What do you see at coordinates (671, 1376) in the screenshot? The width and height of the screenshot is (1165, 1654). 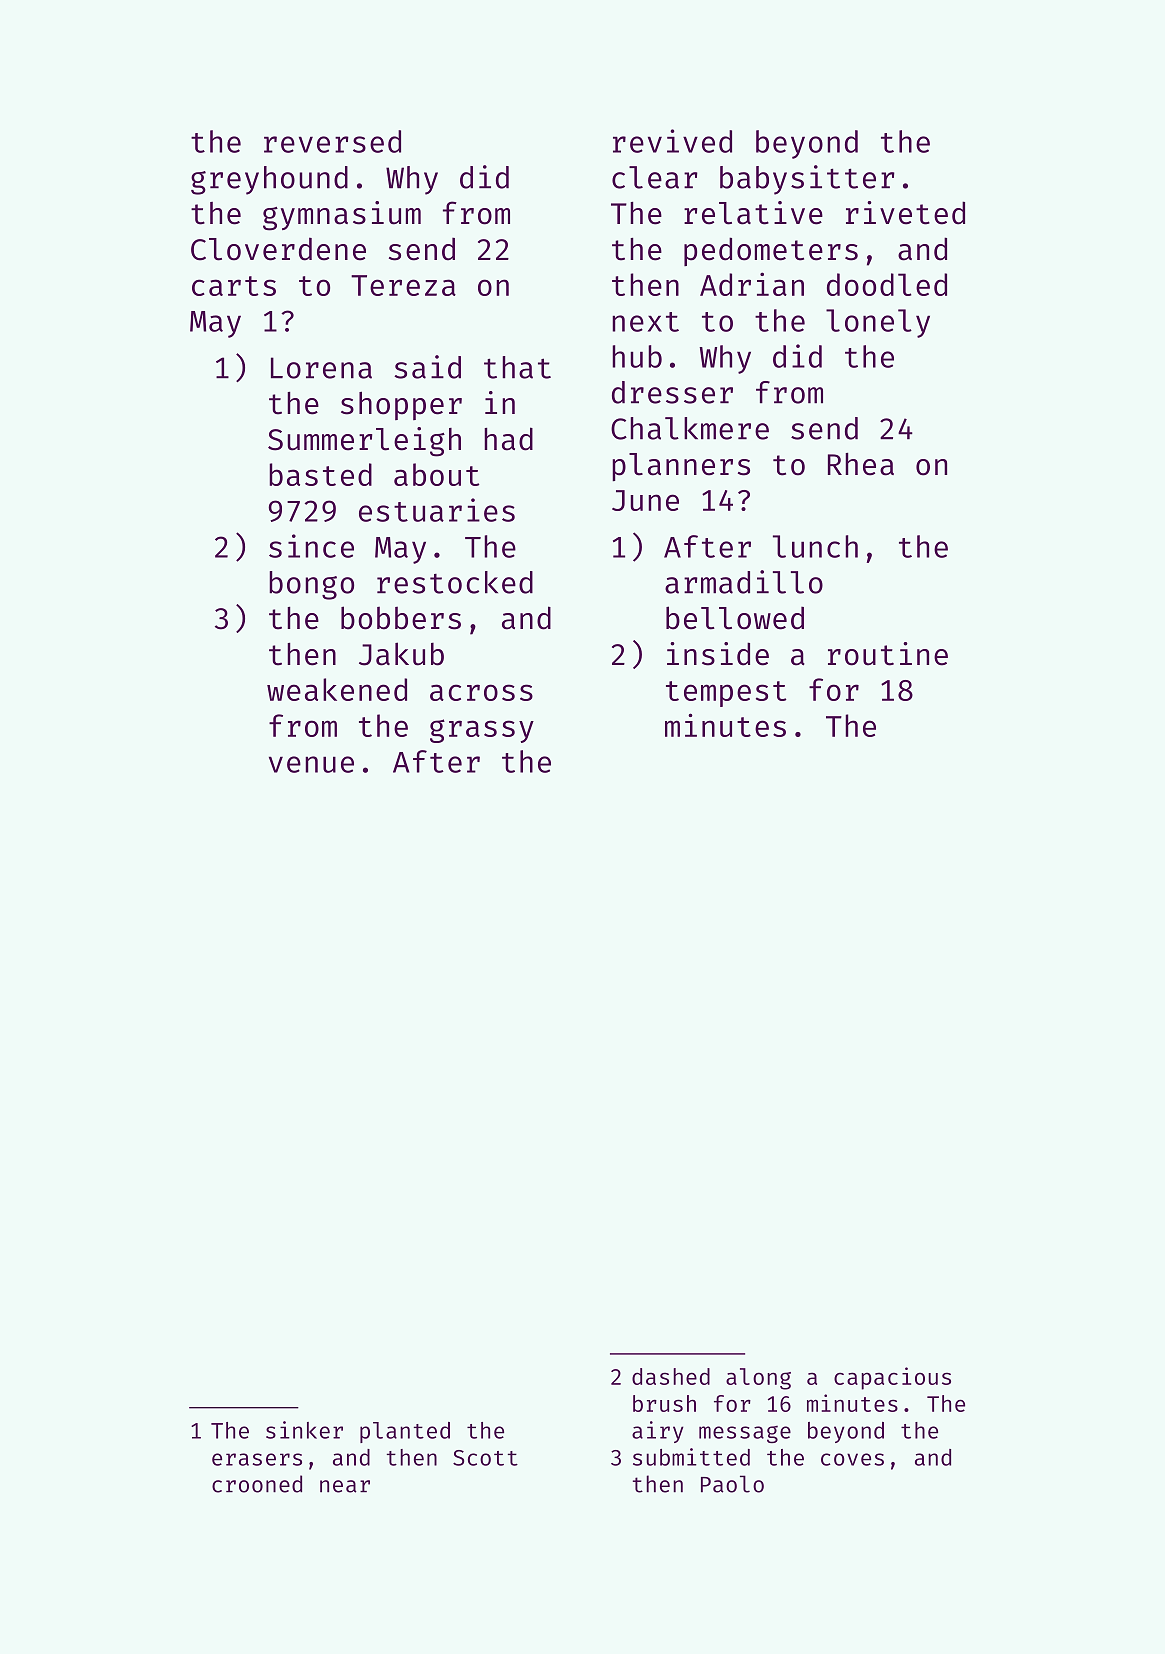 I see `dashed` at bounding box center [671, 1376].
